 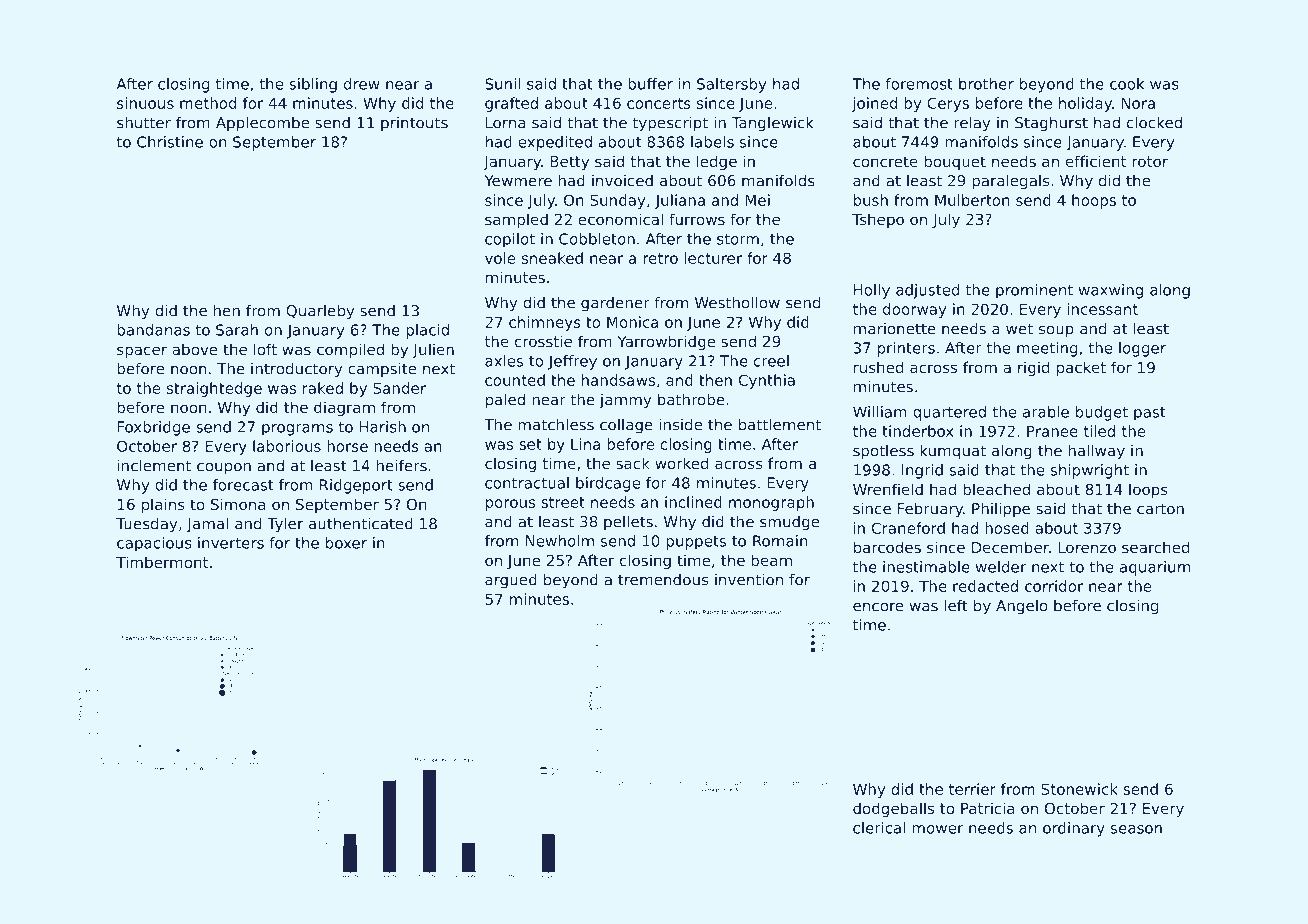 I want to click on Lorna, so click(x=505, y=123).
